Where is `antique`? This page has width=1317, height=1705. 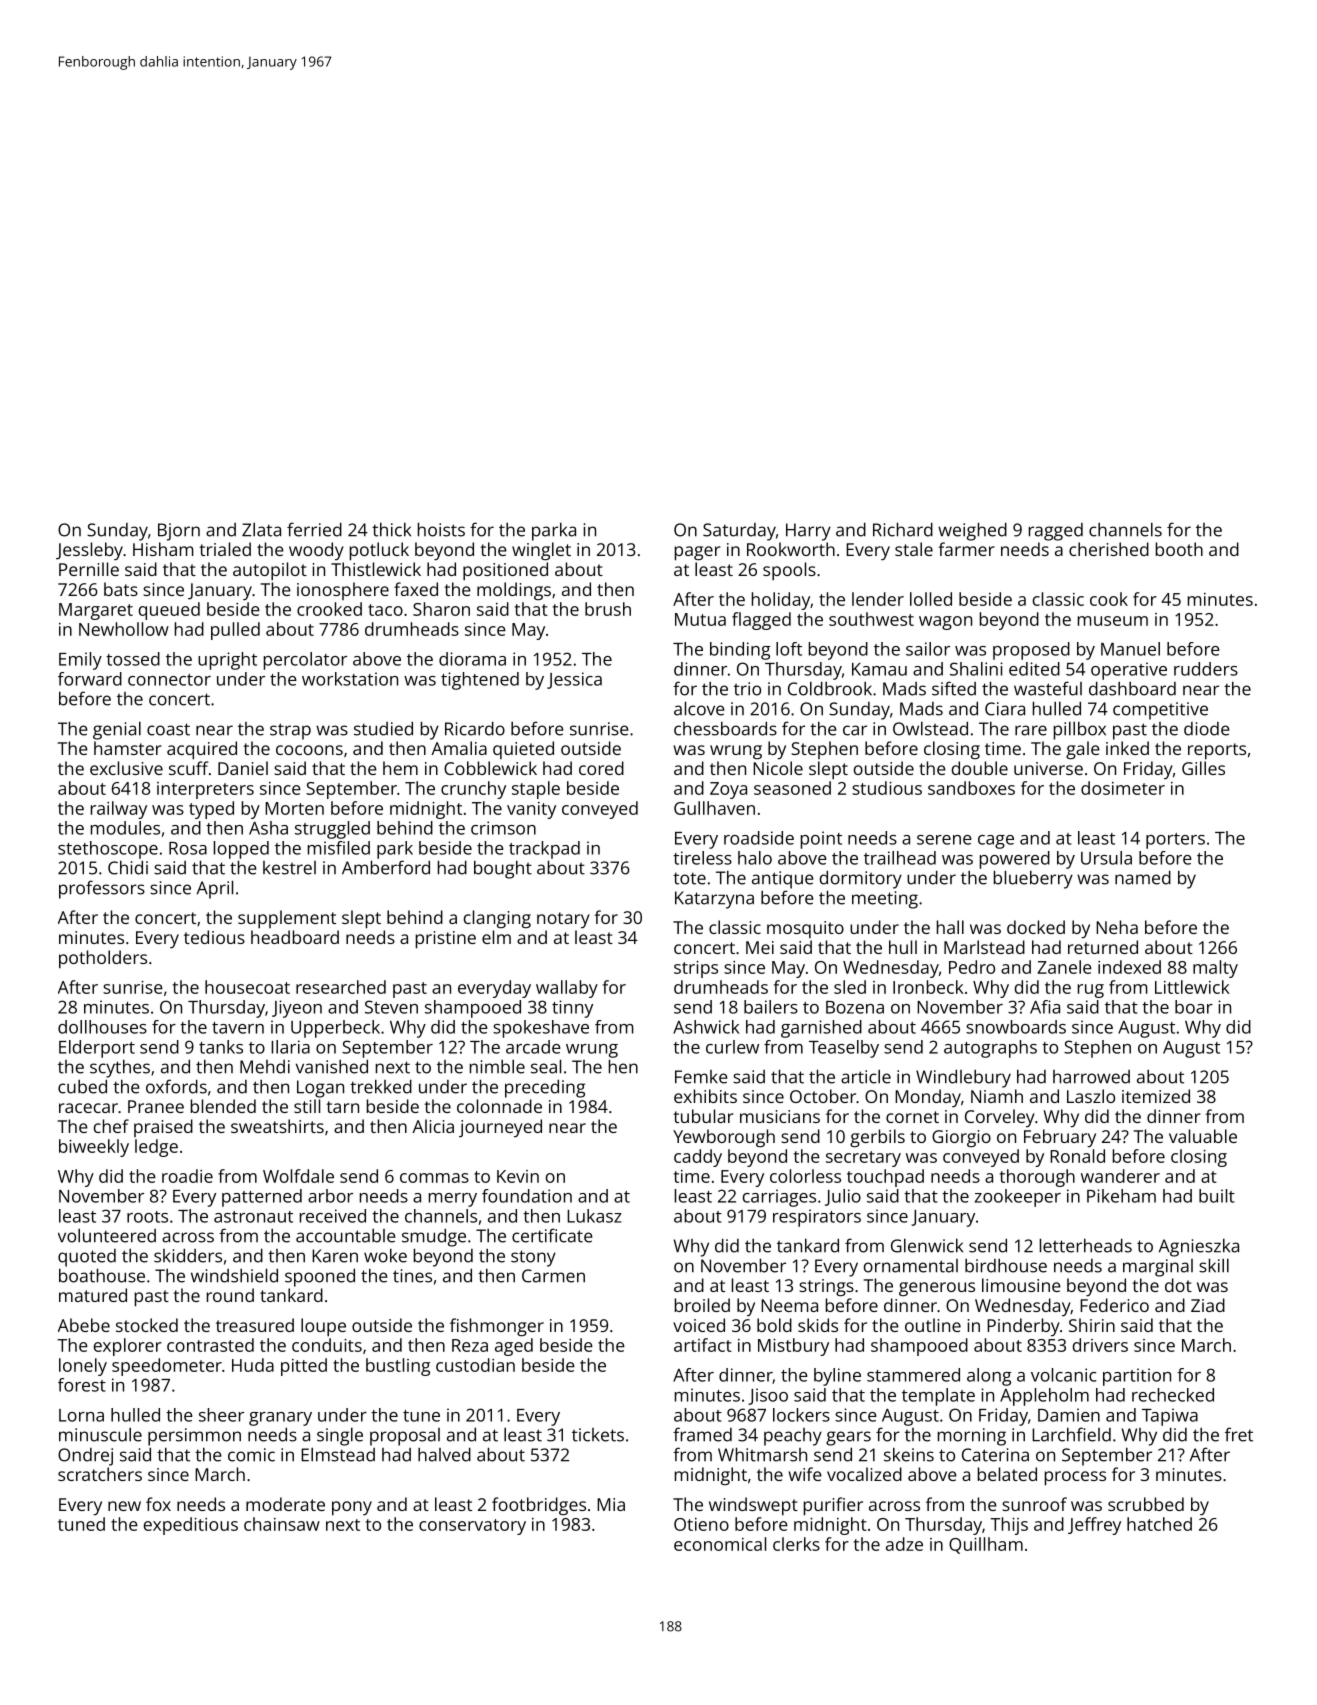 antique is located at coordinates (783, 880).
